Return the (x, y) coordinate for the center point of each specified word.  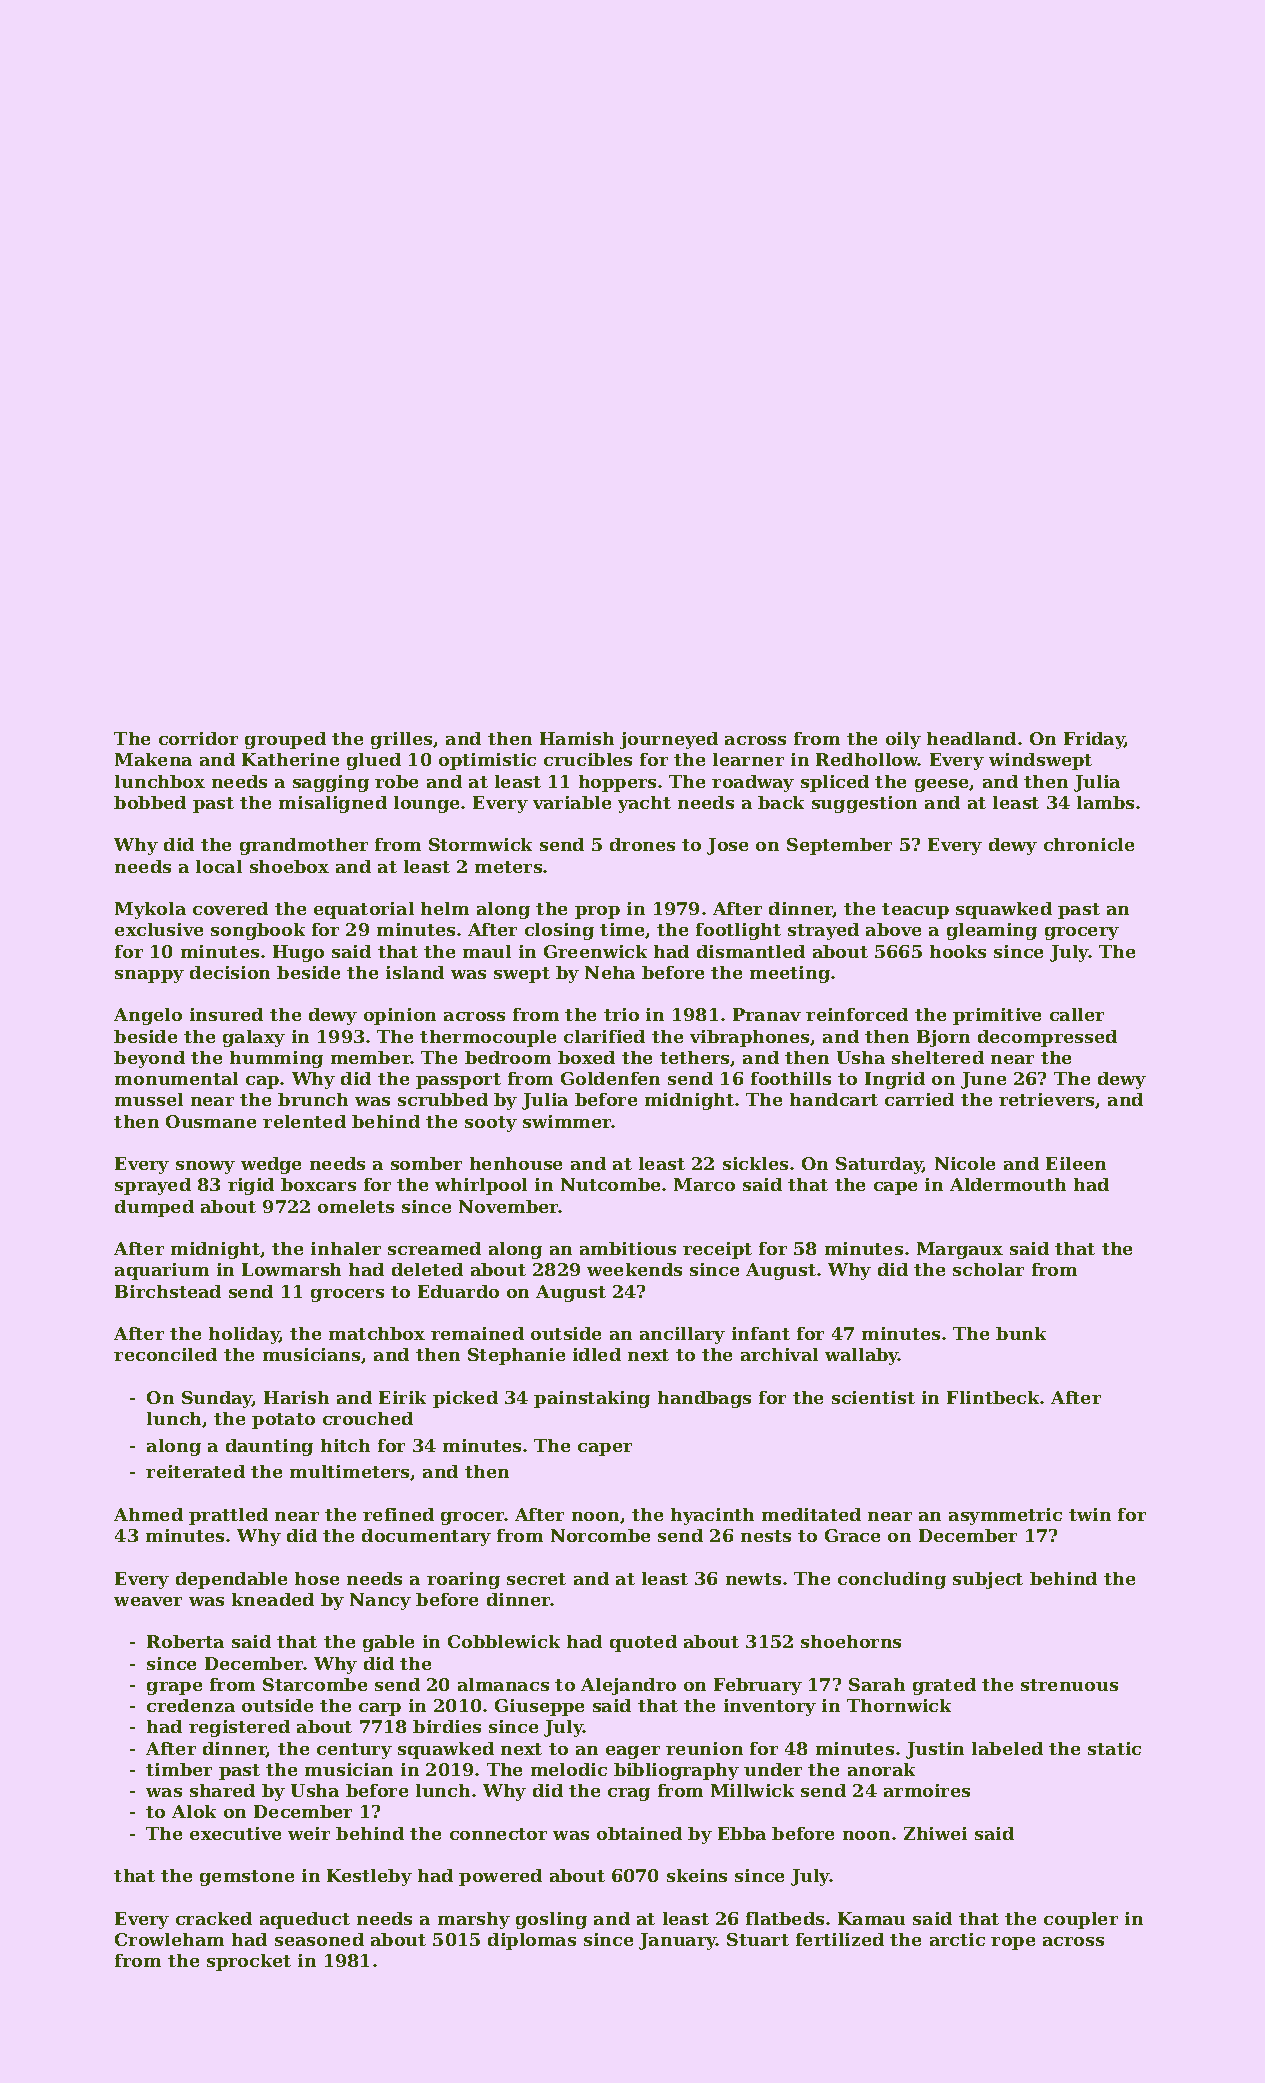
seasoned (319, 1939)
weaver (148, 1601)
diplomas (532, 1941)
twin (1090, 1514)
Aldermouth (1008, 1184)
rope (1013, 1943)
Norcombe (600, 1535)
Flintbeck (994, 1397)
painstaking (592, 1399)
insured (226, 1014)
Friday (1094, 740)
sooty (491, 1124)
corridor (198, 738)
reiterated (195, 1471)
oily (903, 740)
